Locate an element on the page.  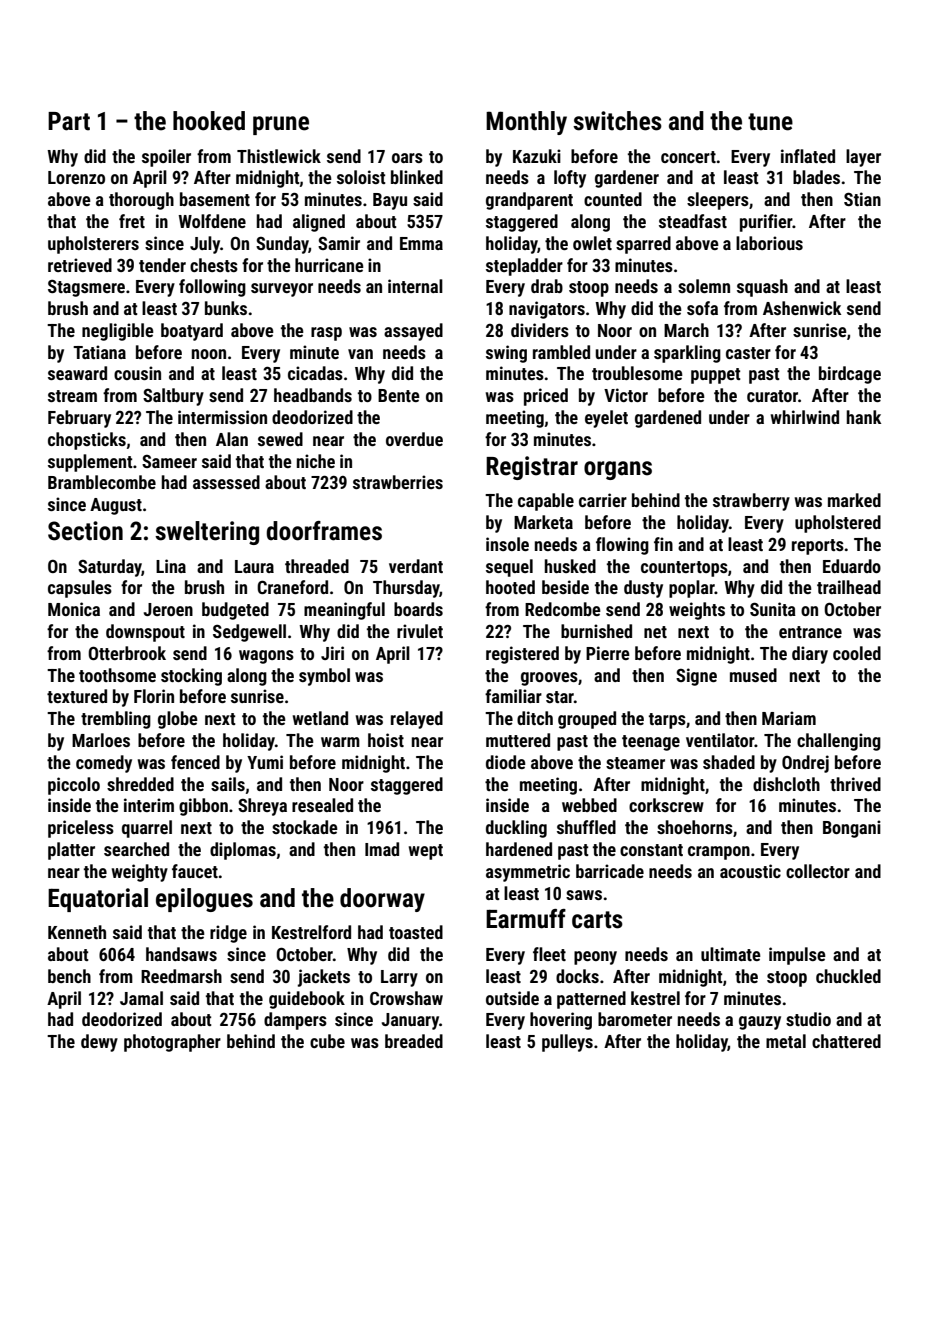
purifier is located at coordinates (766, 223).
